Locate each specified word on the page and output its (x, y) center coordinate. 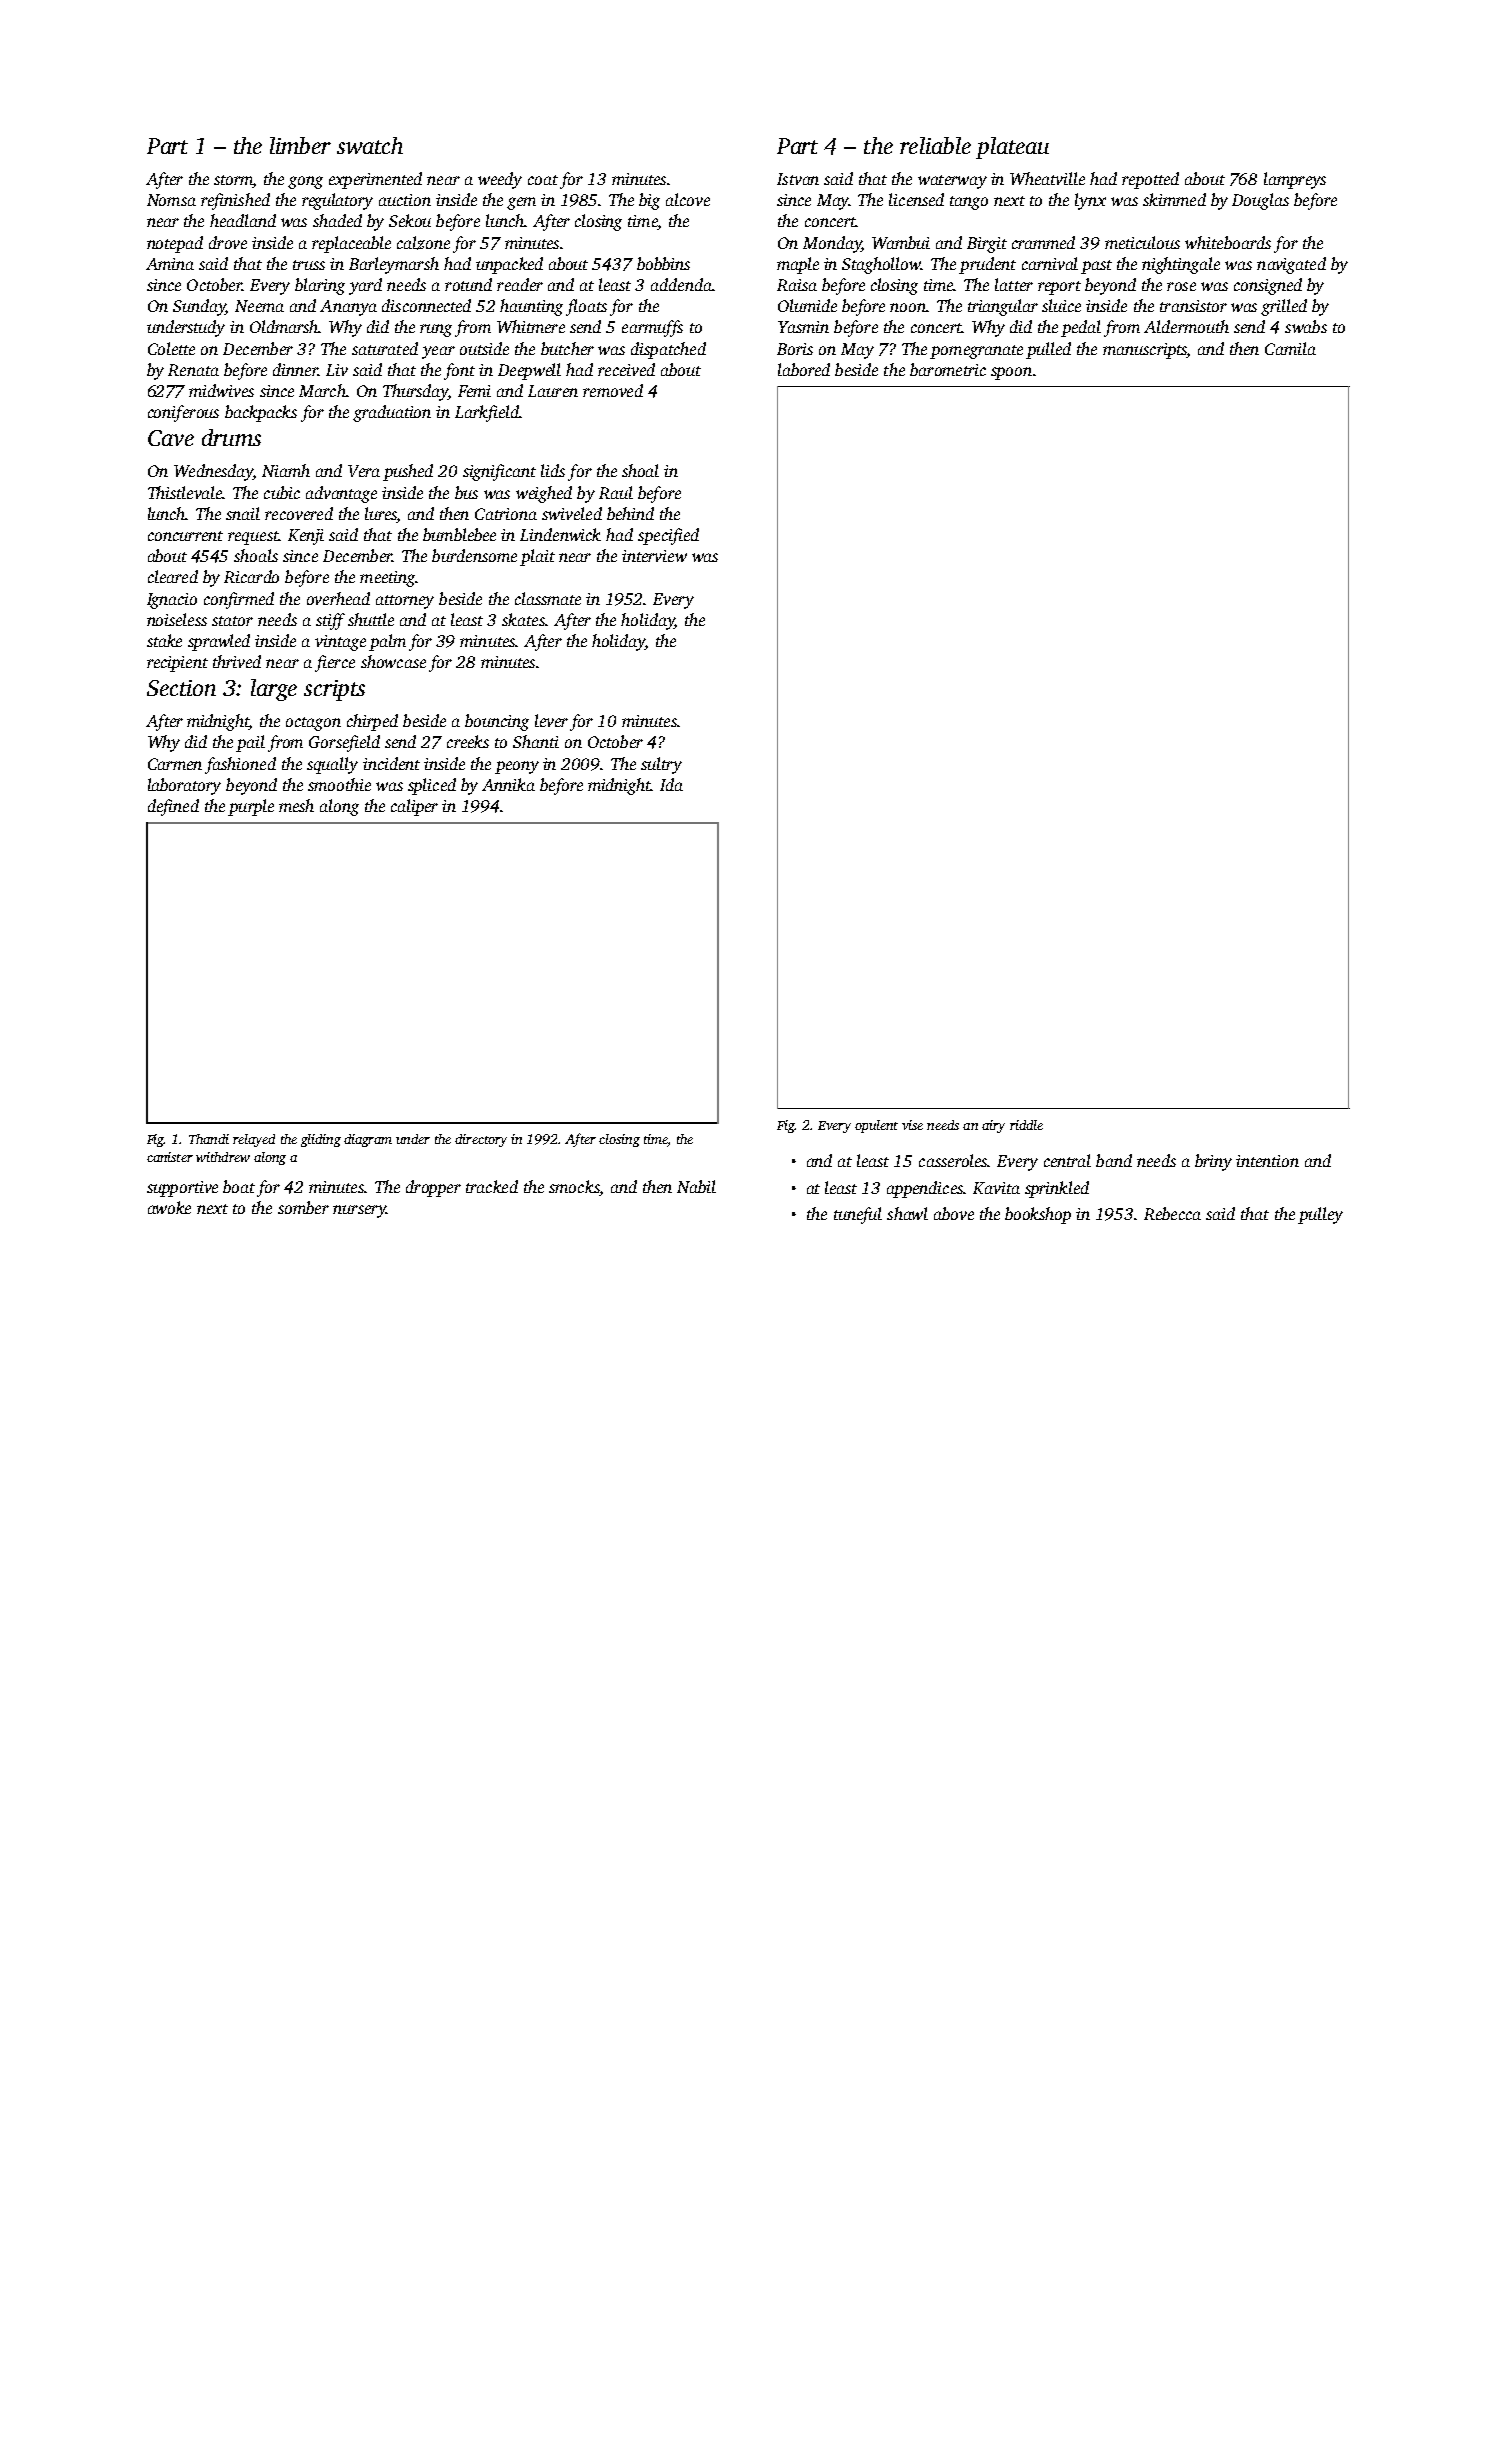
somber (303, 1207)
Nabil (696, 1186)
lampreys (1295, 180)
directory (481, 1140)
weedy (500, 180)
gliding (321, 1140)
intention (1267, 1161)
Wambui (901, 242)
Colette (171, 348)
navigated (1291, 265)
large (274, 690)
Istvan (798, 179)
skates (523, 619)
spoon (1011, 373)
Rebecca (1172, 1213)
